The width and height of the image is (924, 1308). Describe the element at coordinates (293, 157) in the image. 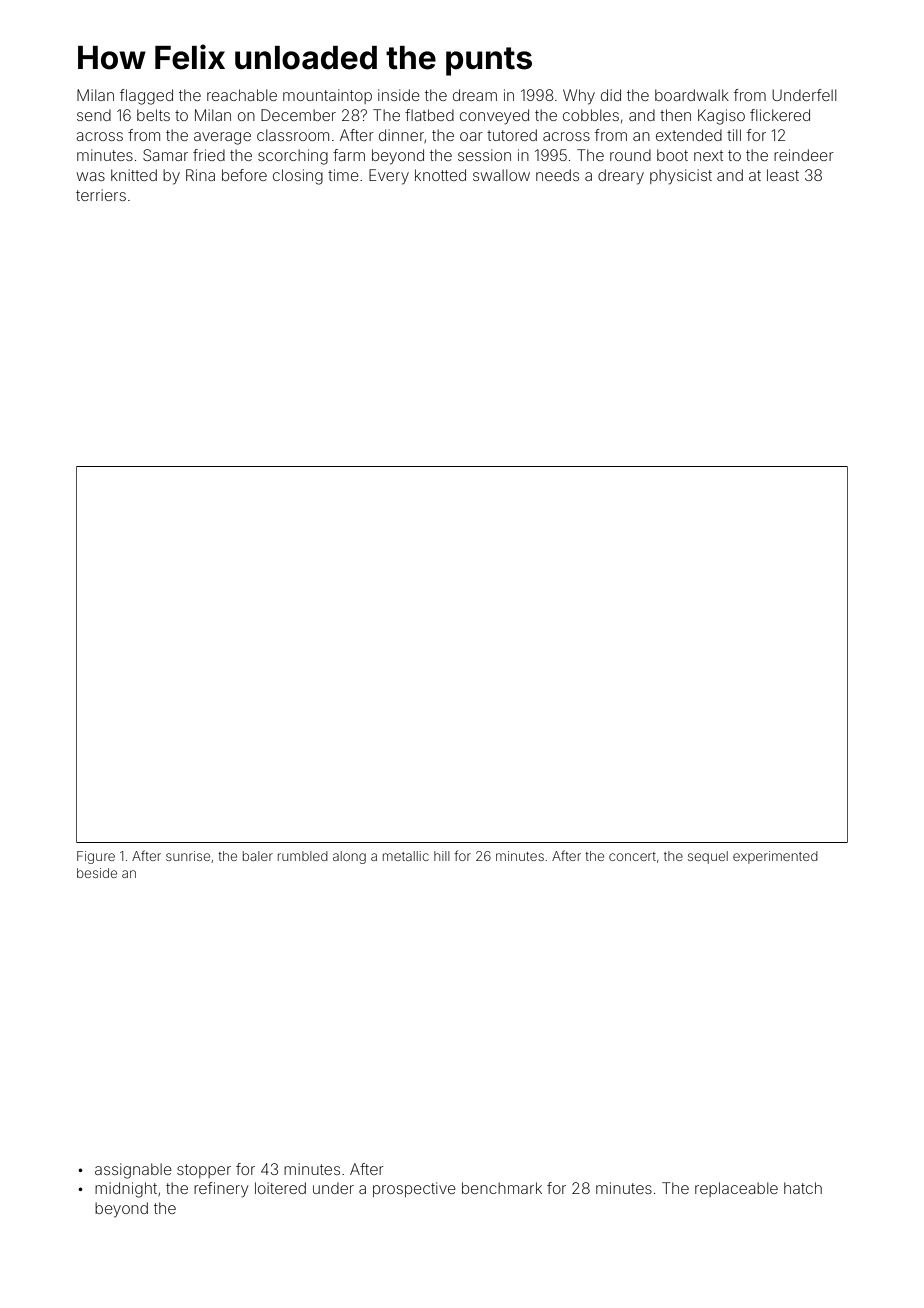

I see `scorching` at that location.
